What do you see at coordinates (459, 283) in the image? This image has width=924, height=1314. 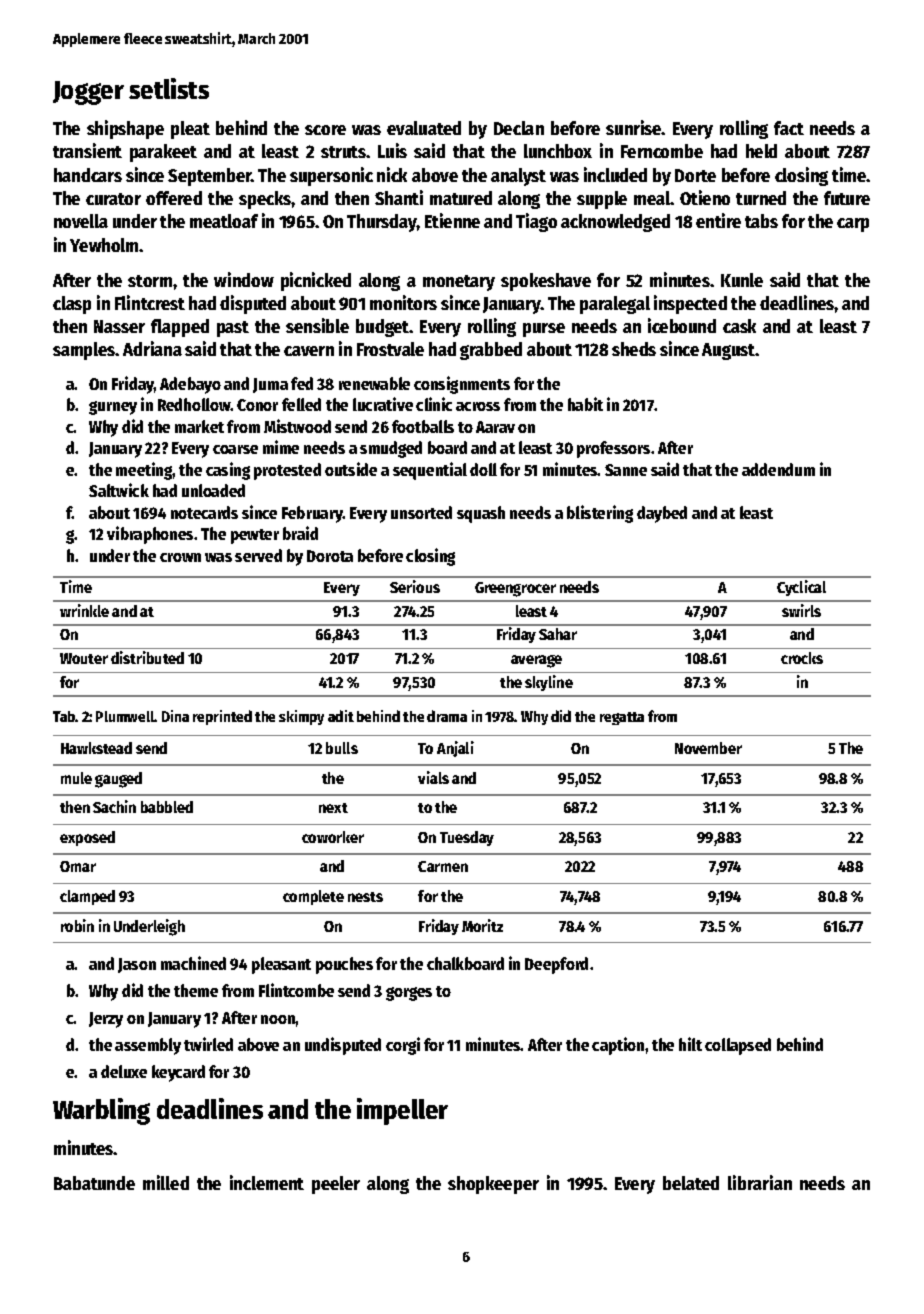 I see `monetary` at bounding box center [459, 283].
